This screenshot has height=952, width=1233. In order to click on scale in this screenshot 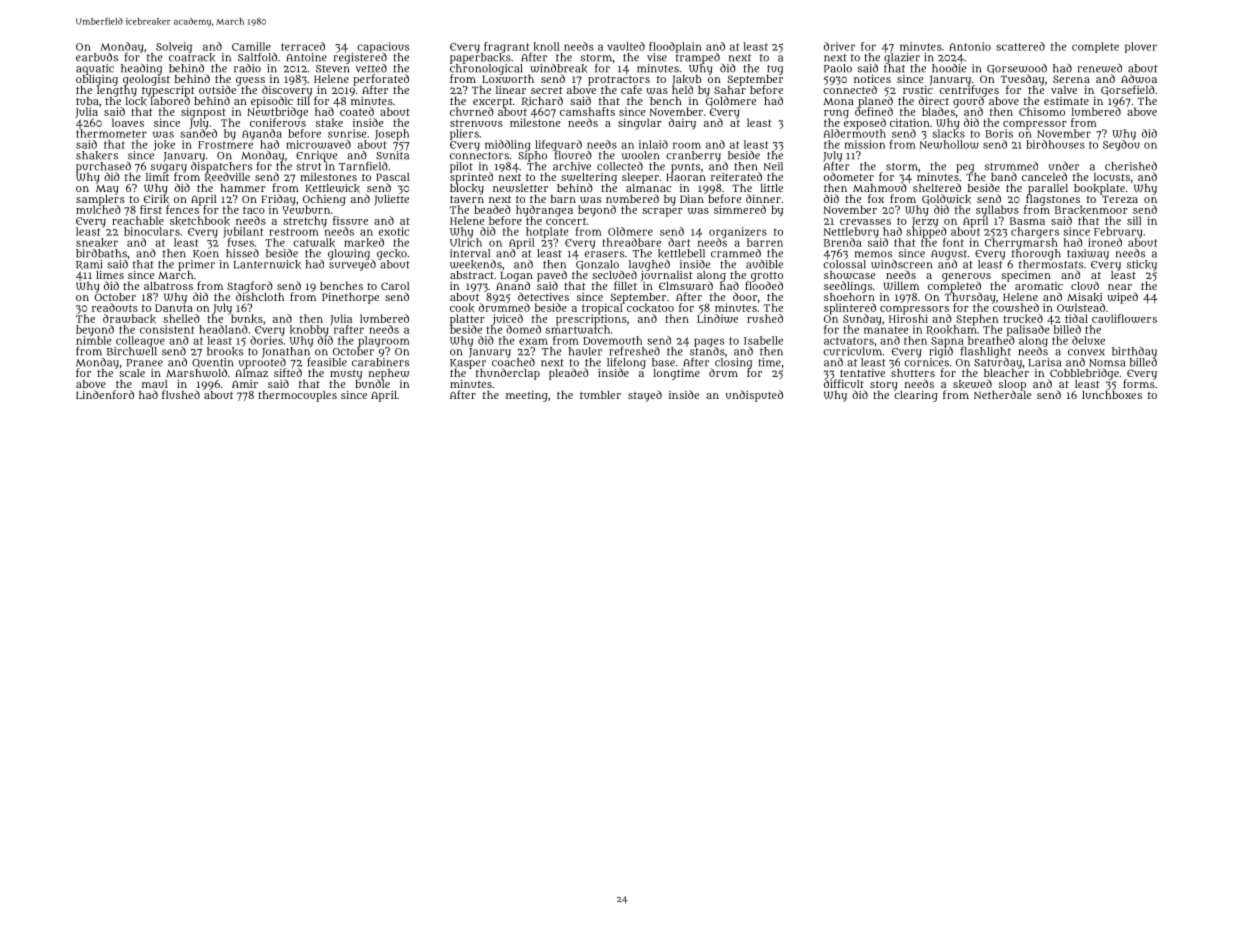, I will do `click(132, 373)`.
